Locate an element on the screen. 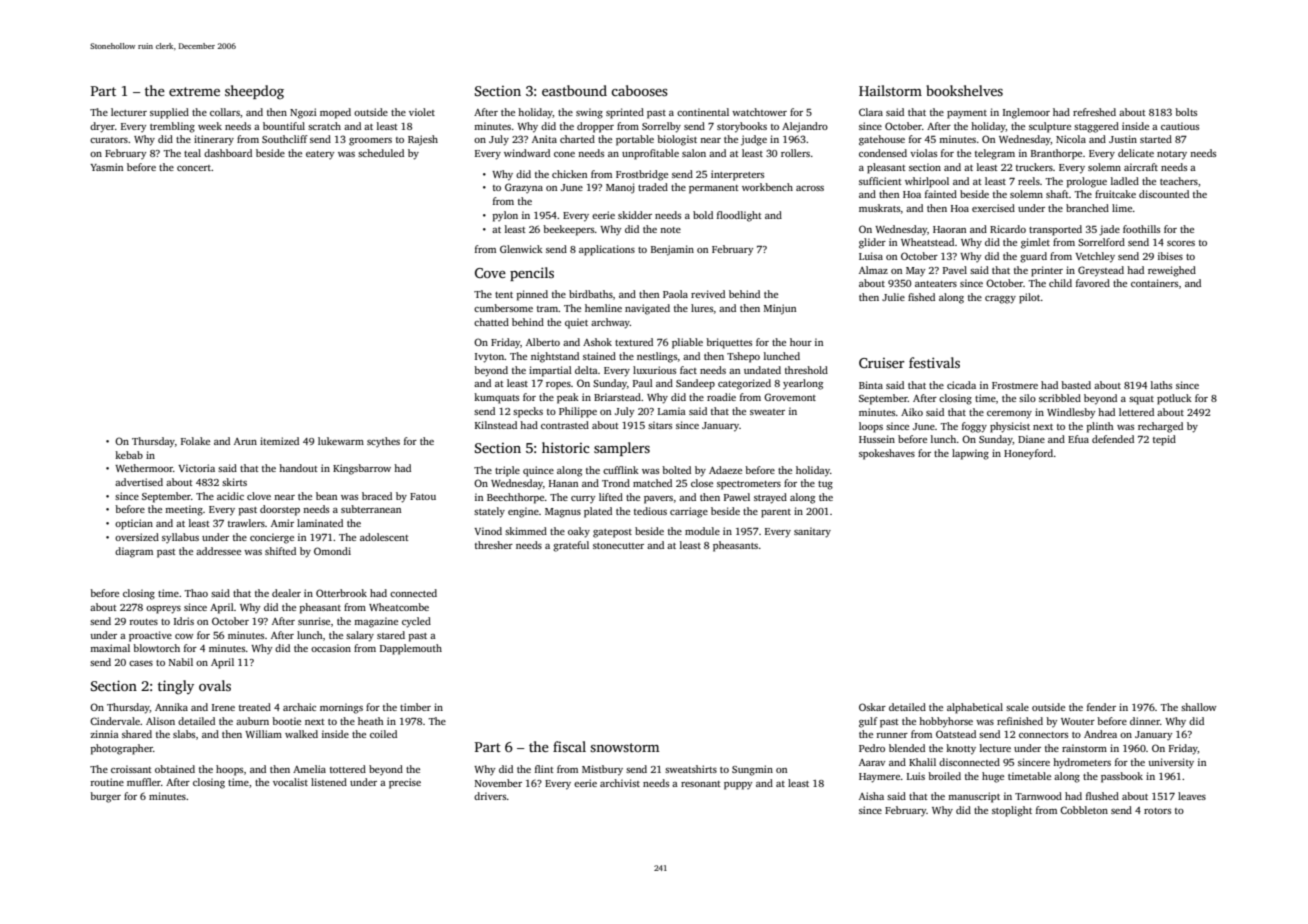 This screenshot has height=924, width=1308. sweatshirts is located at coordinates (691, 769).
